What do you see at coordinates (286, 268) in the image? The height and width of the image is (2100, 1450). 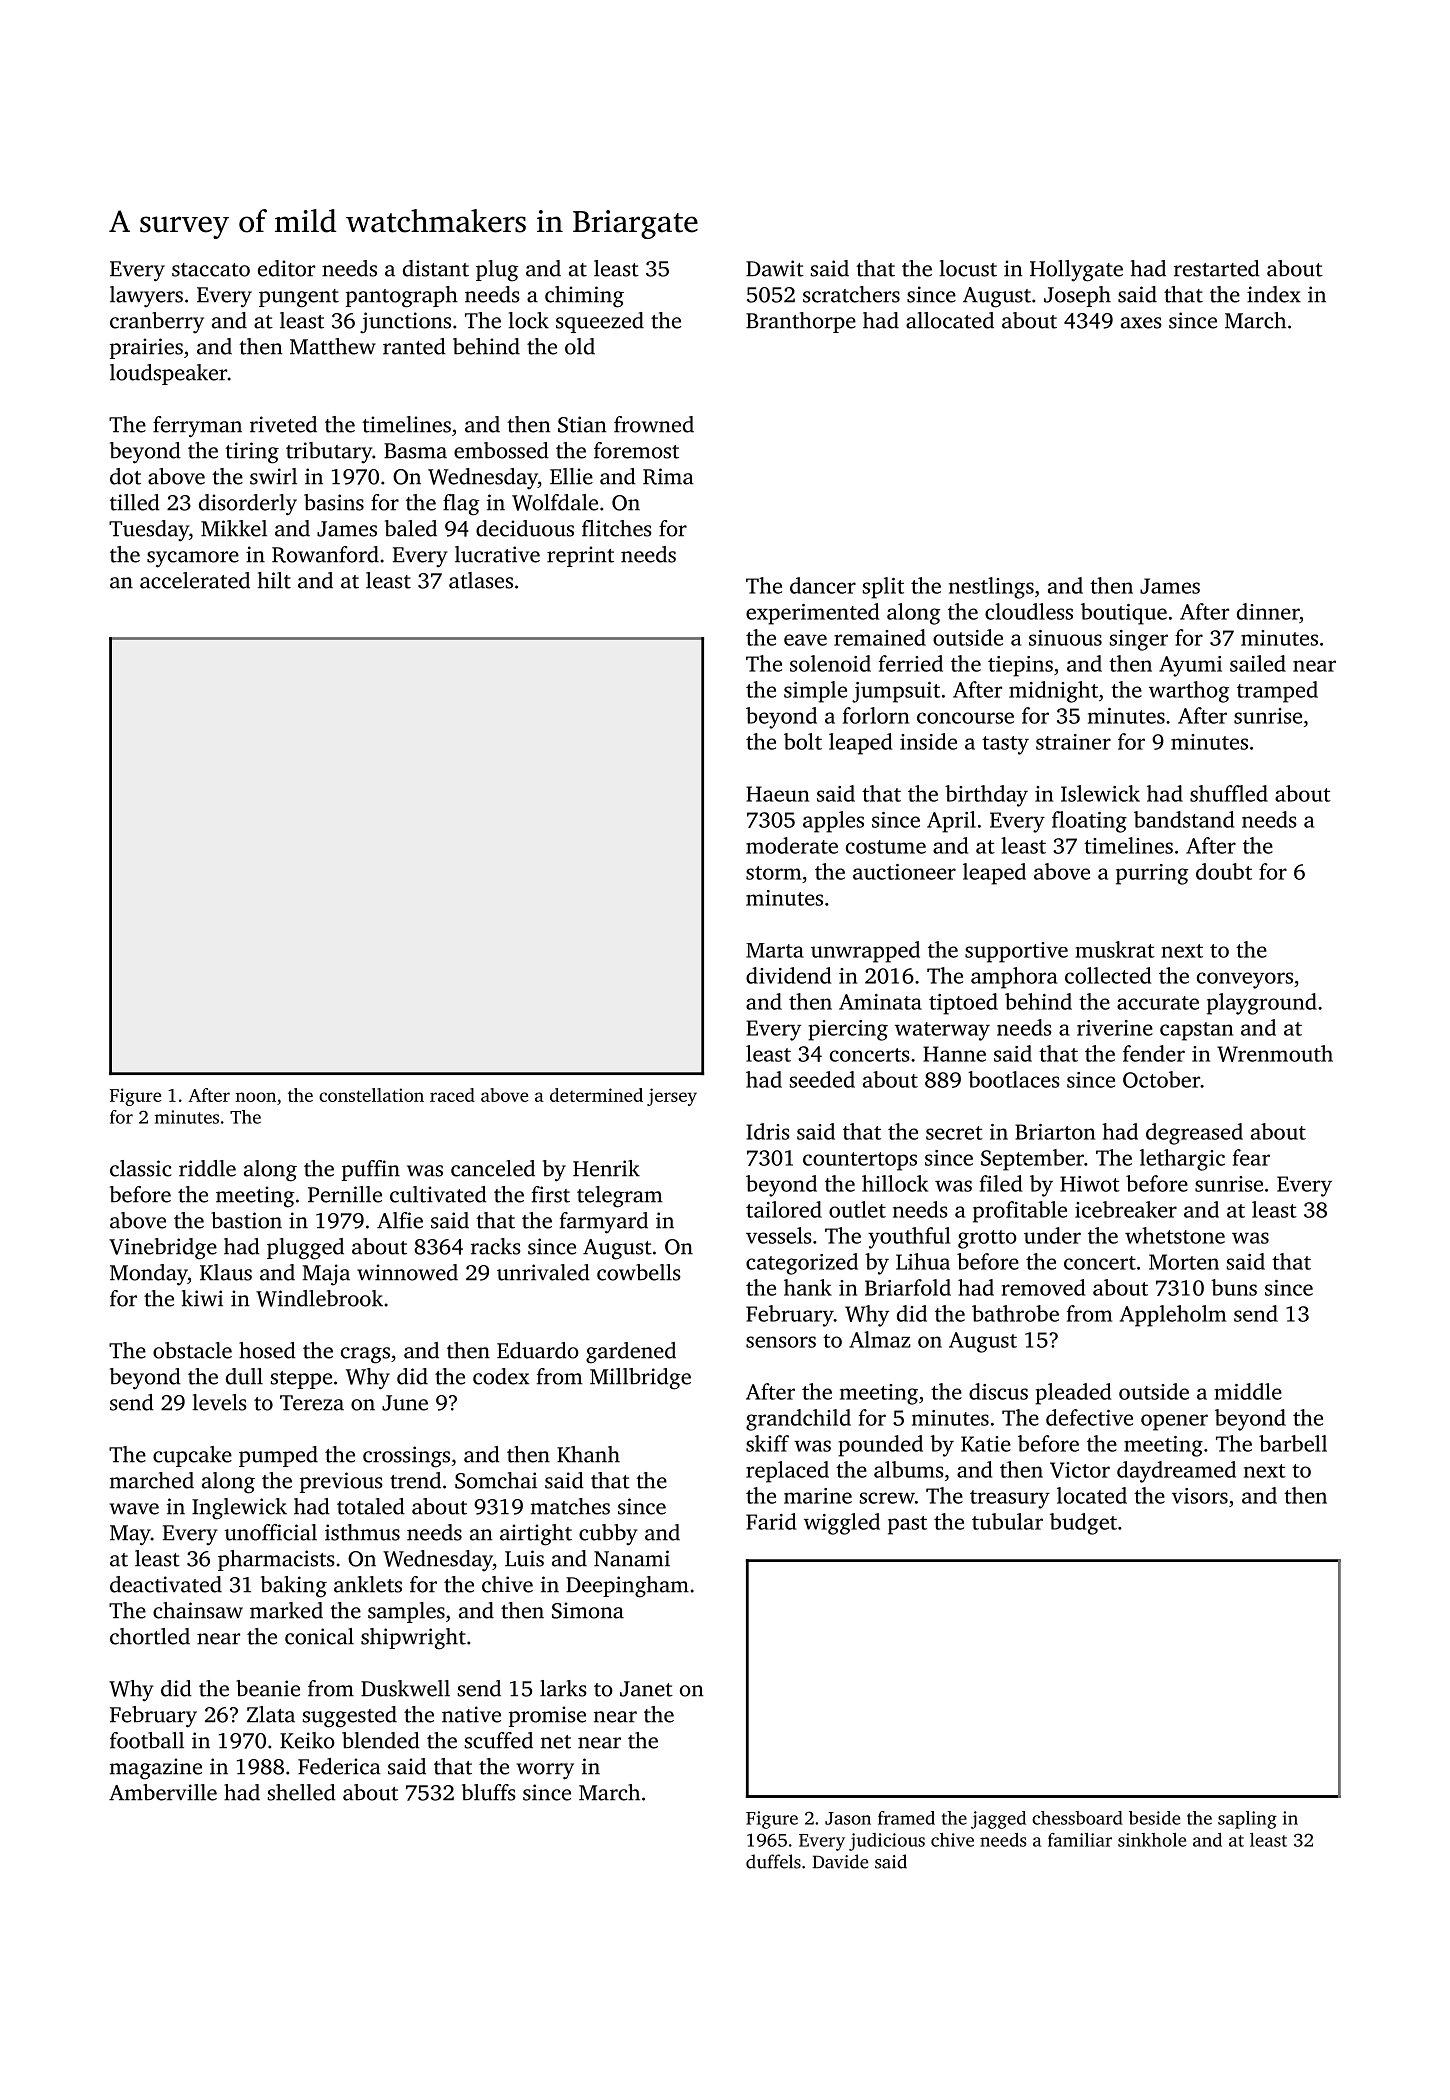 I see `editor` at bounding box center [286, 268].
